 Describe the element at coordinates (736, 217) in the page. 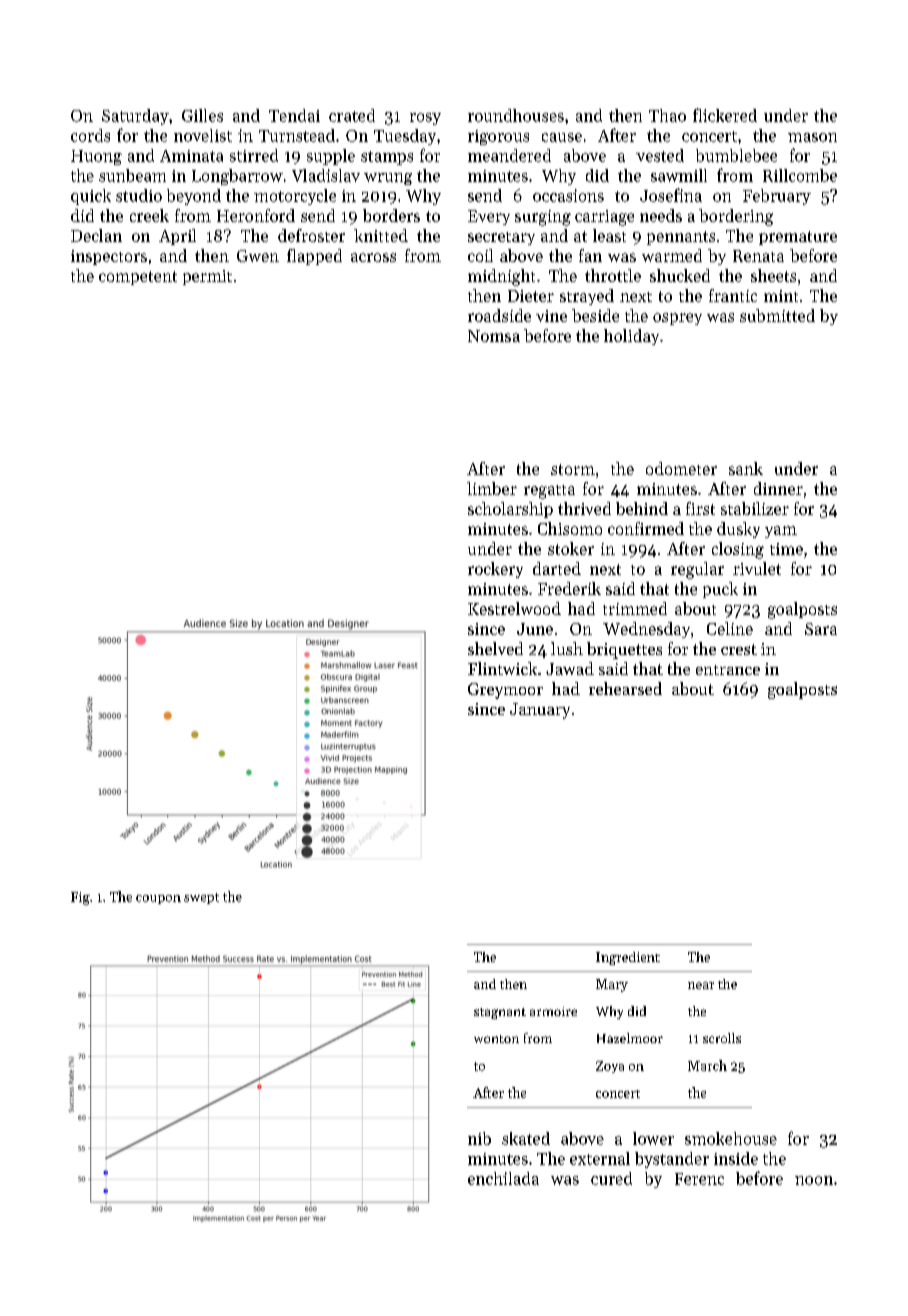

I see `bordering` at that location.
